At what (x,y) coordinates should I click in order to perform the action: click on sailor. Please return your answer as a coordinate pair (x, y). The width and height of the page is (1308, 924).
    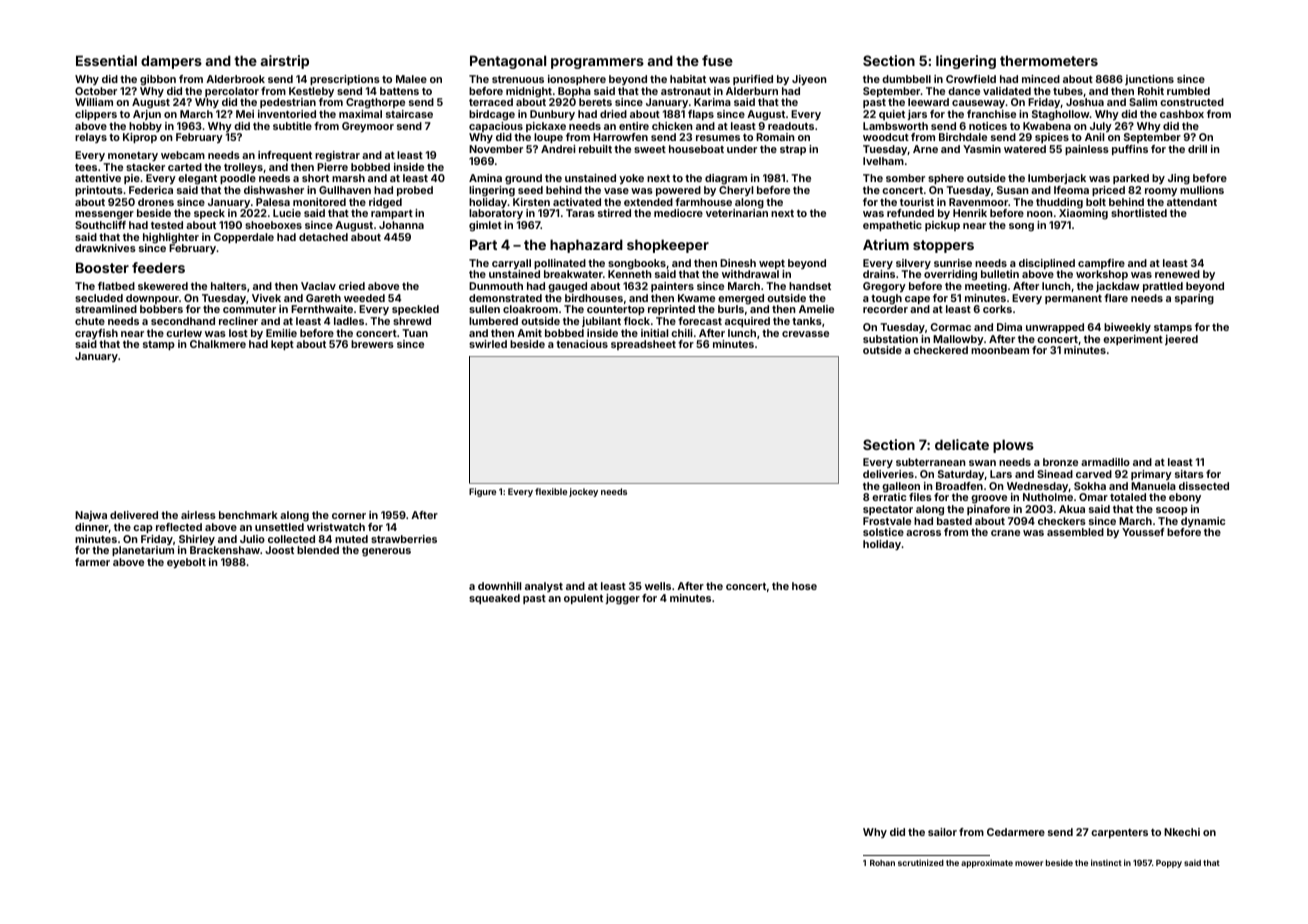
    Looking at the image, I should click on (942, 832).
